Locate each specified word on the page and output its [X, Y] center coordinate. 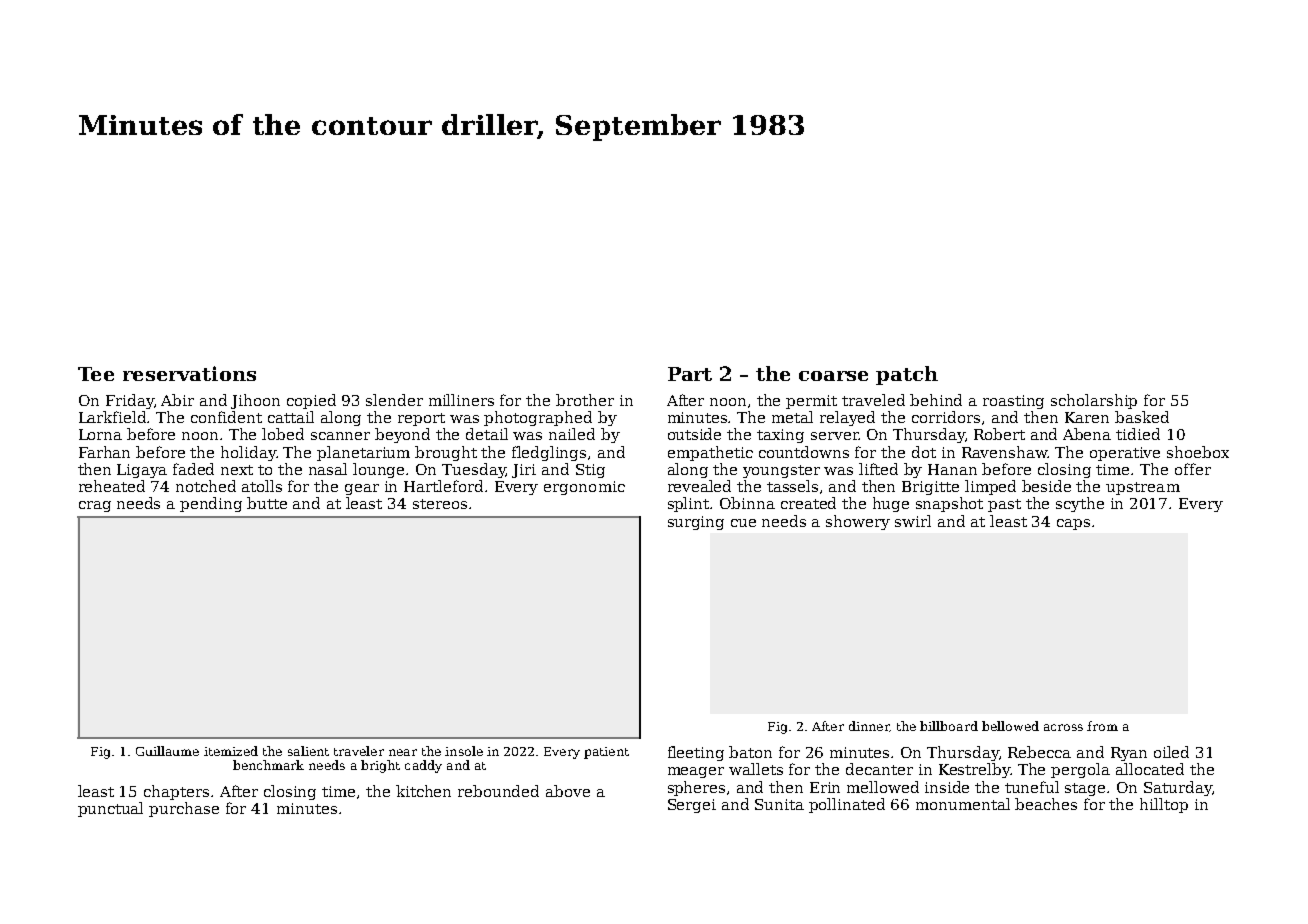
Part [690, 374]
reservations [189, 373]
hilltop [1164, 805]
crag [95, 506]
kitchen [423, 791]
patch [907, 375]
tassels [792, 486]
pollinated [847, 805]
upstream [1143, 488]
